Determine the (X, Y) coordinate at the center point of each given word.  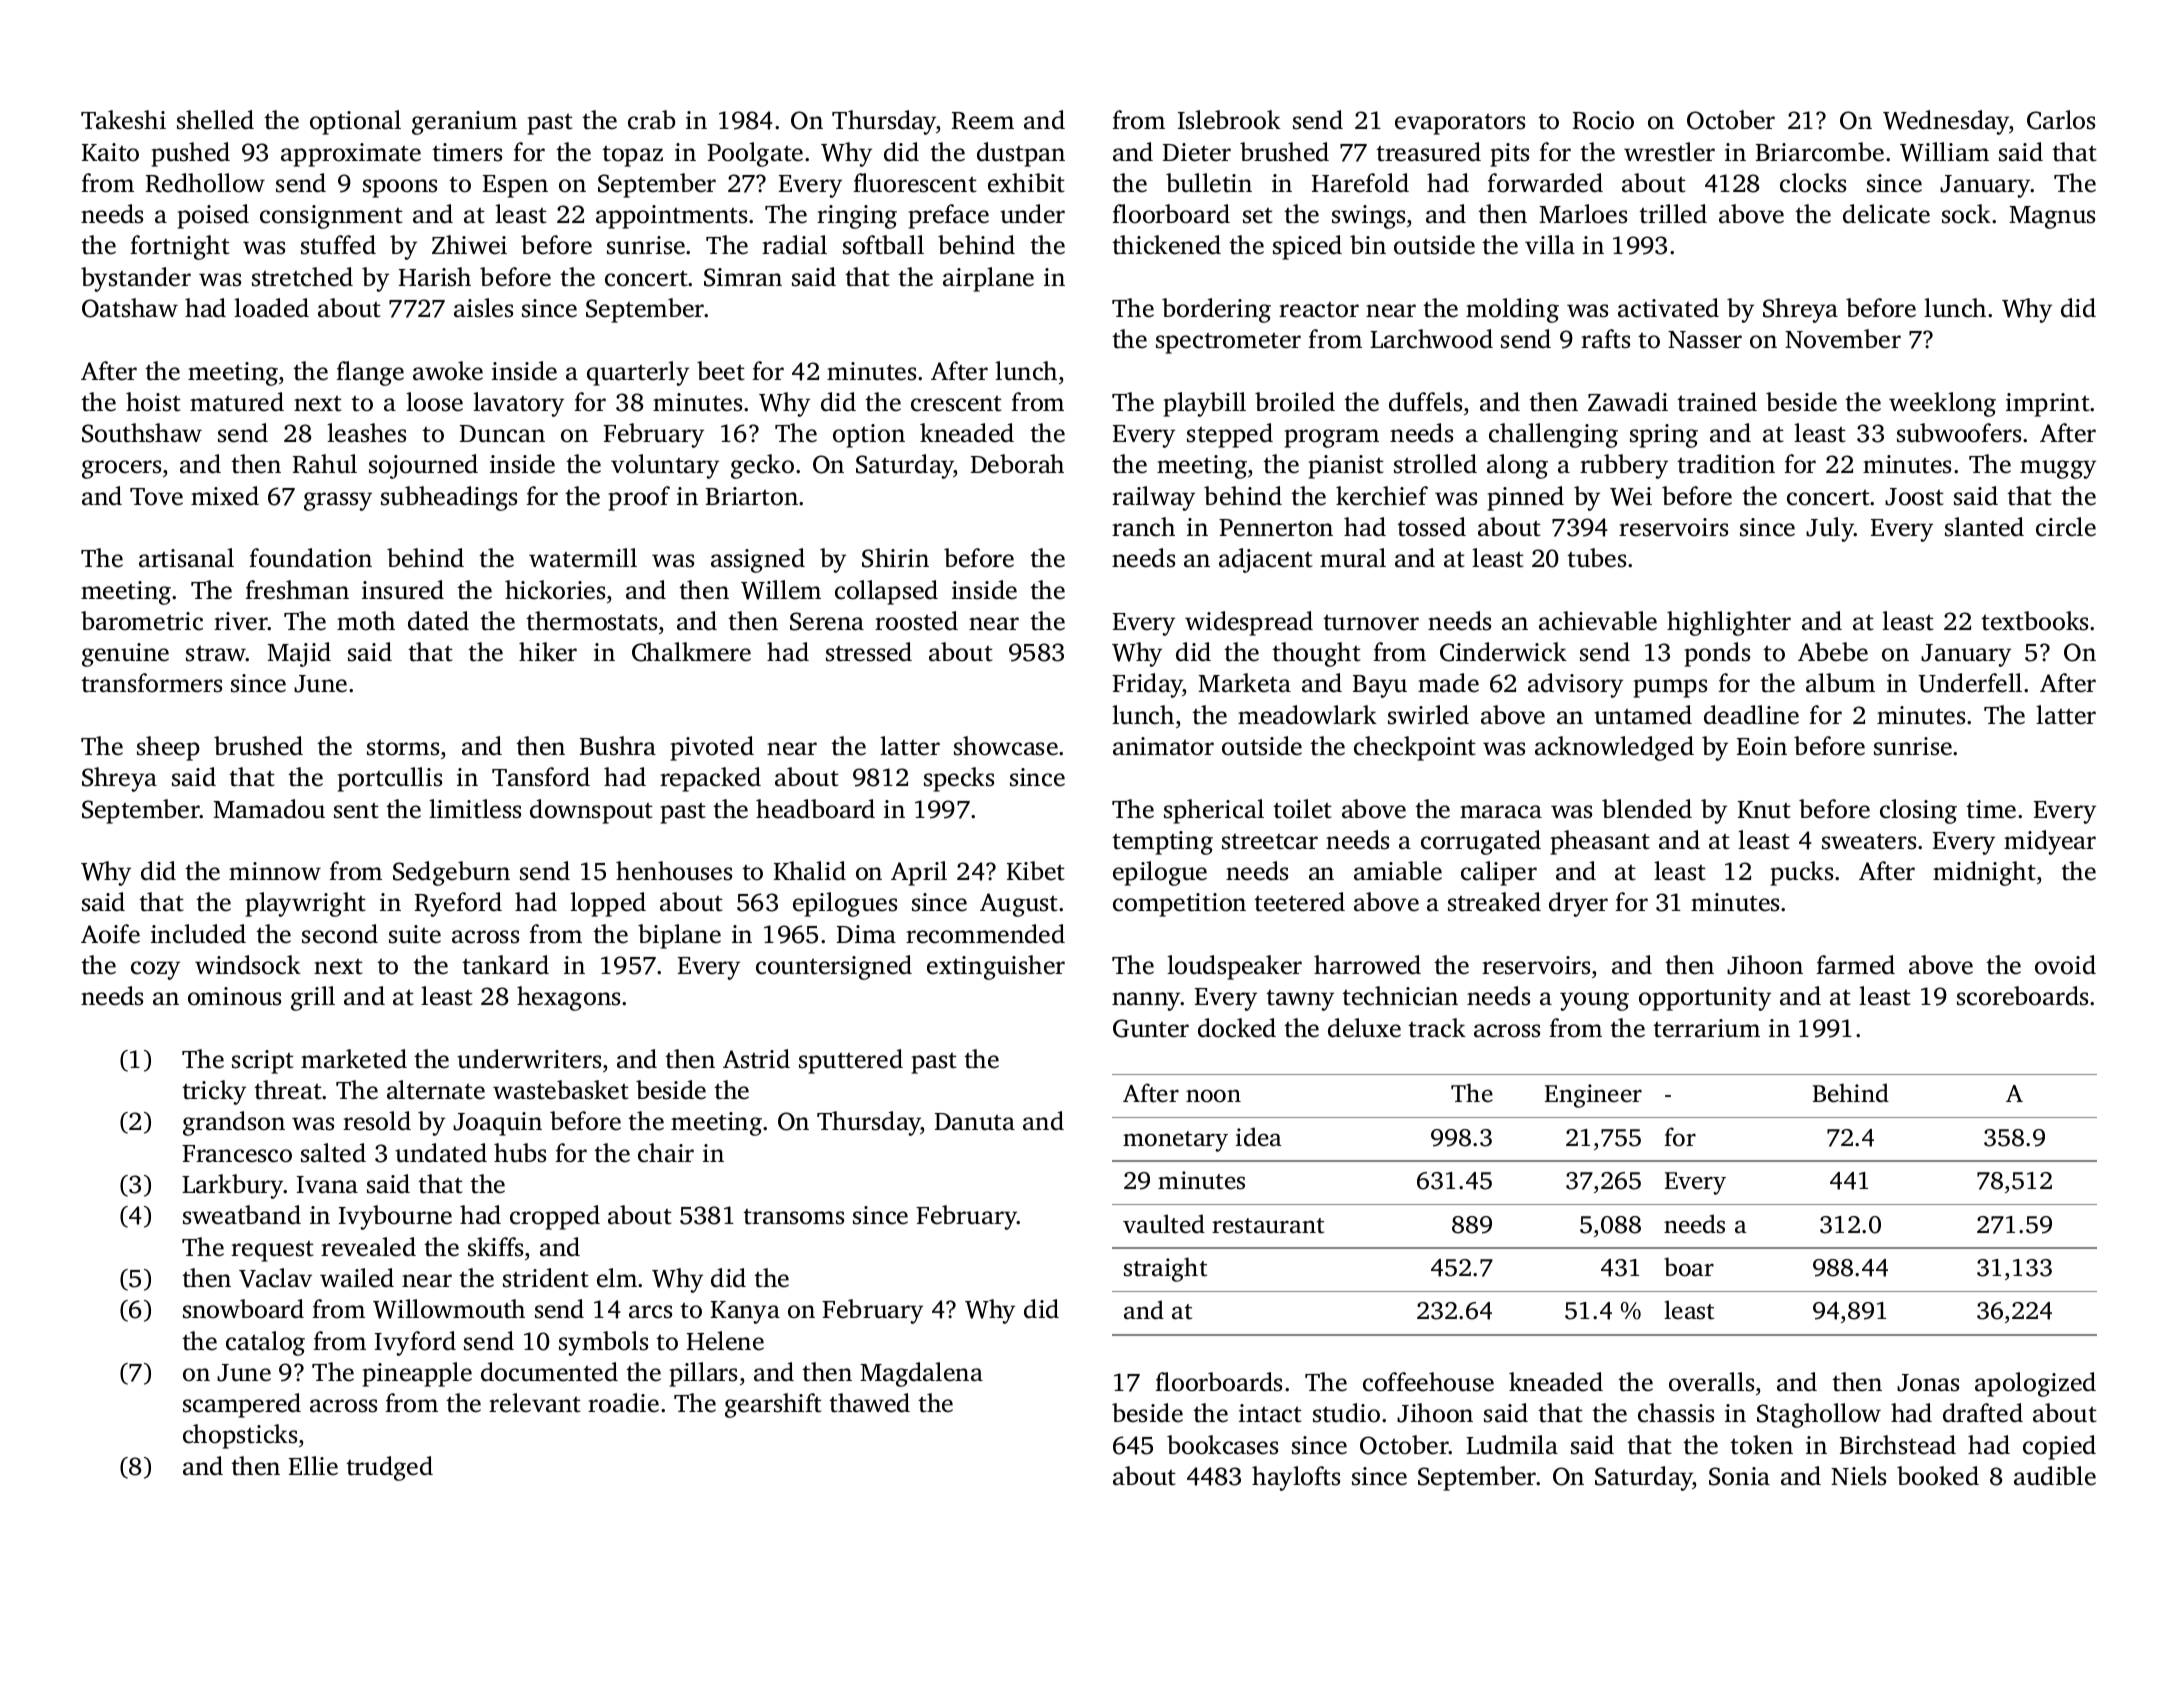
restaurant (1268, 1226)
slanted (1984, 527)
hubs (520, 1153)
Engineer (1593, 1096)
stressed (869, 652)
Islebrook (1229, 120)
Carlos (2061, 120)
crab (651, 120)
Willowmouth (449, 1309)
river (241, 621)
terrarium (1706, 1028)
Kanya (745, 1312)
